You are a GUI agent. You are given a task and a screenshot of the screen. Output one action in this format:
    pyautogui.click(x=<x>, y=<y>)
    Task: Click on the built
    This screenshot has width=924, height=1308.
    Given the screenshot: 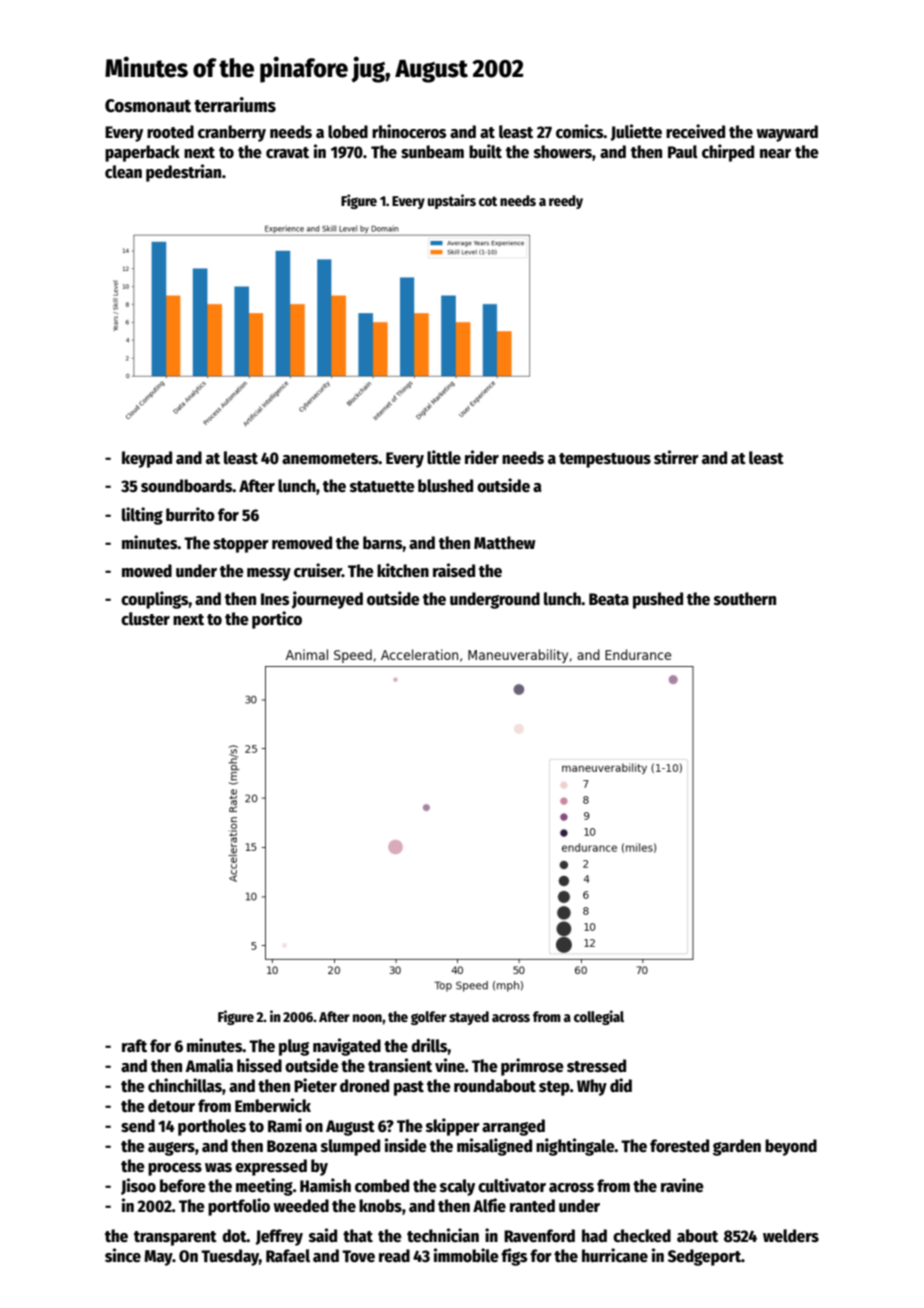 What is the action you would take?
    pyautogui.click(x=485, y=151)
